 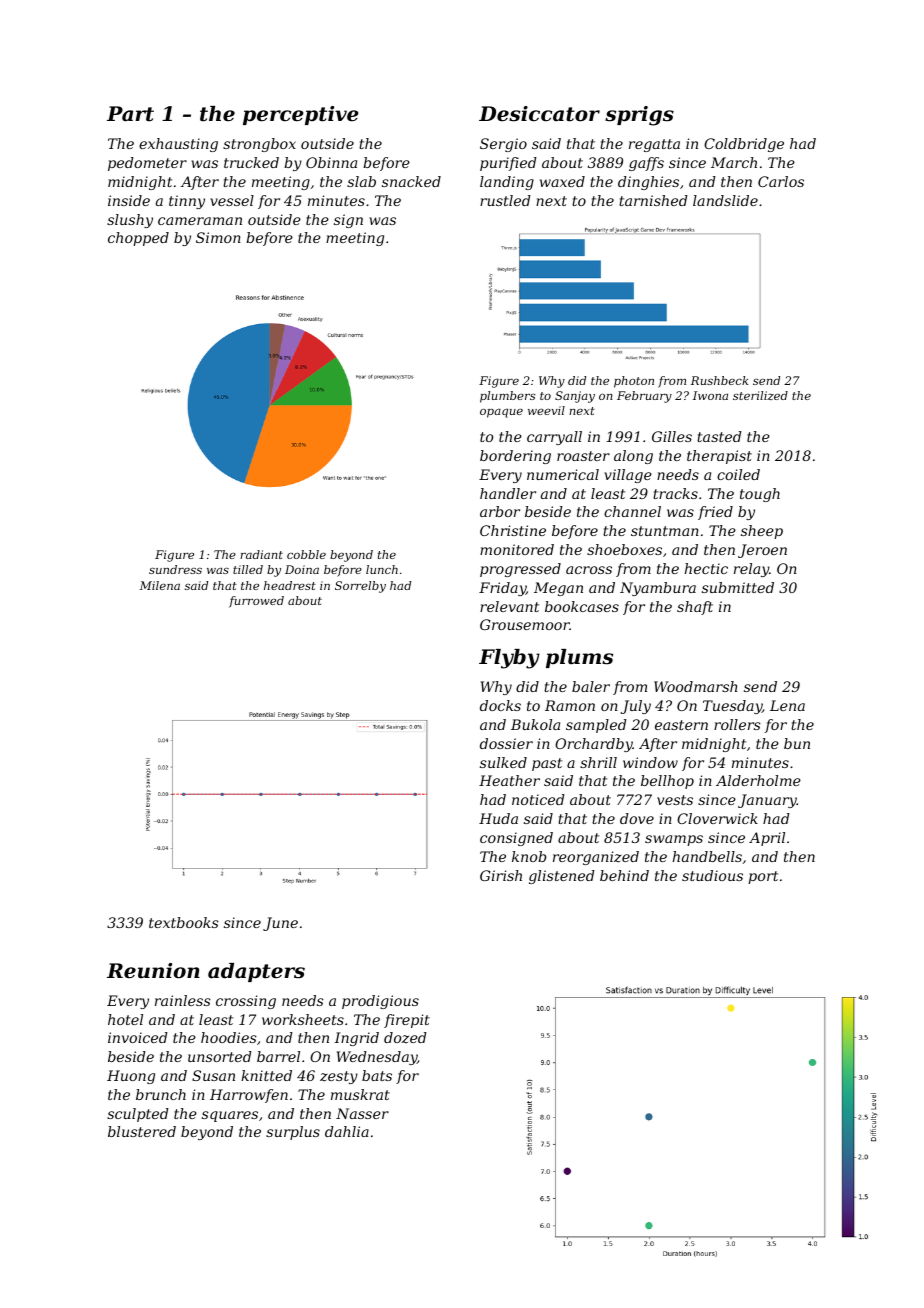 I want to click on arbor, so click(x=500, y=511).
